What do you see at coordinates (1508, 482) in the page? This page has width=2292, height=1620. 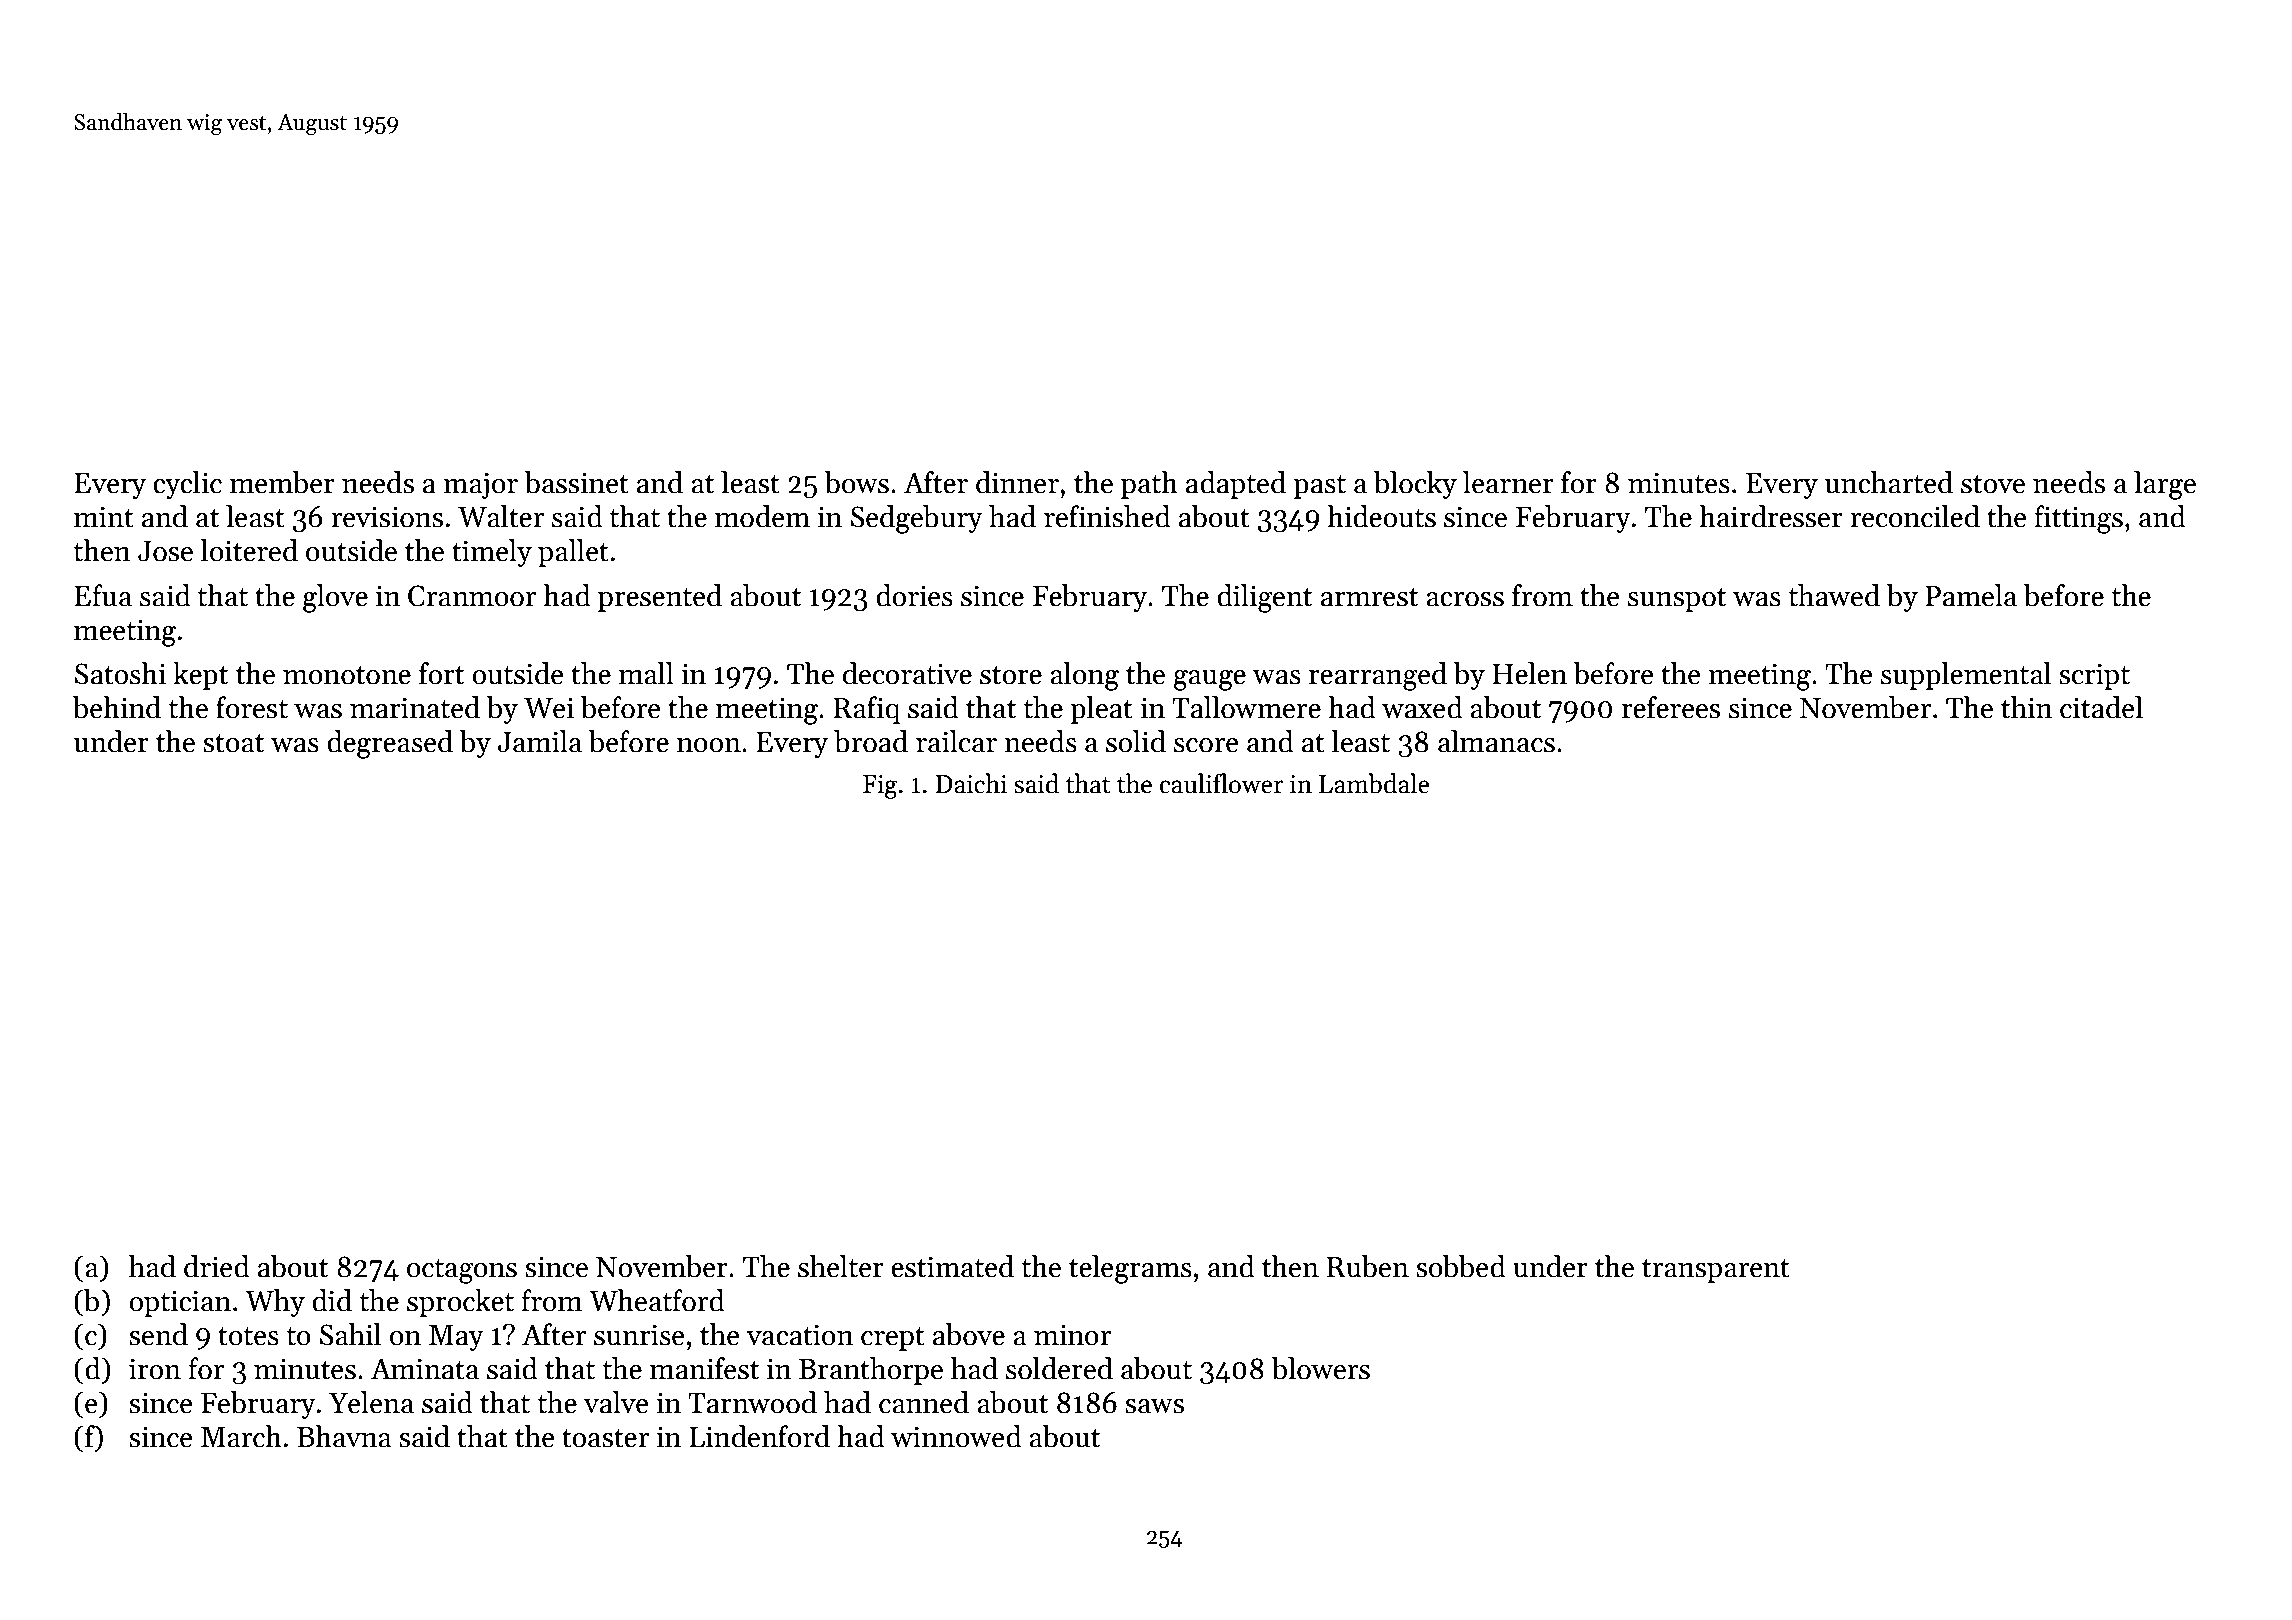 I see `learner` at bounding box center [1508, 482].
